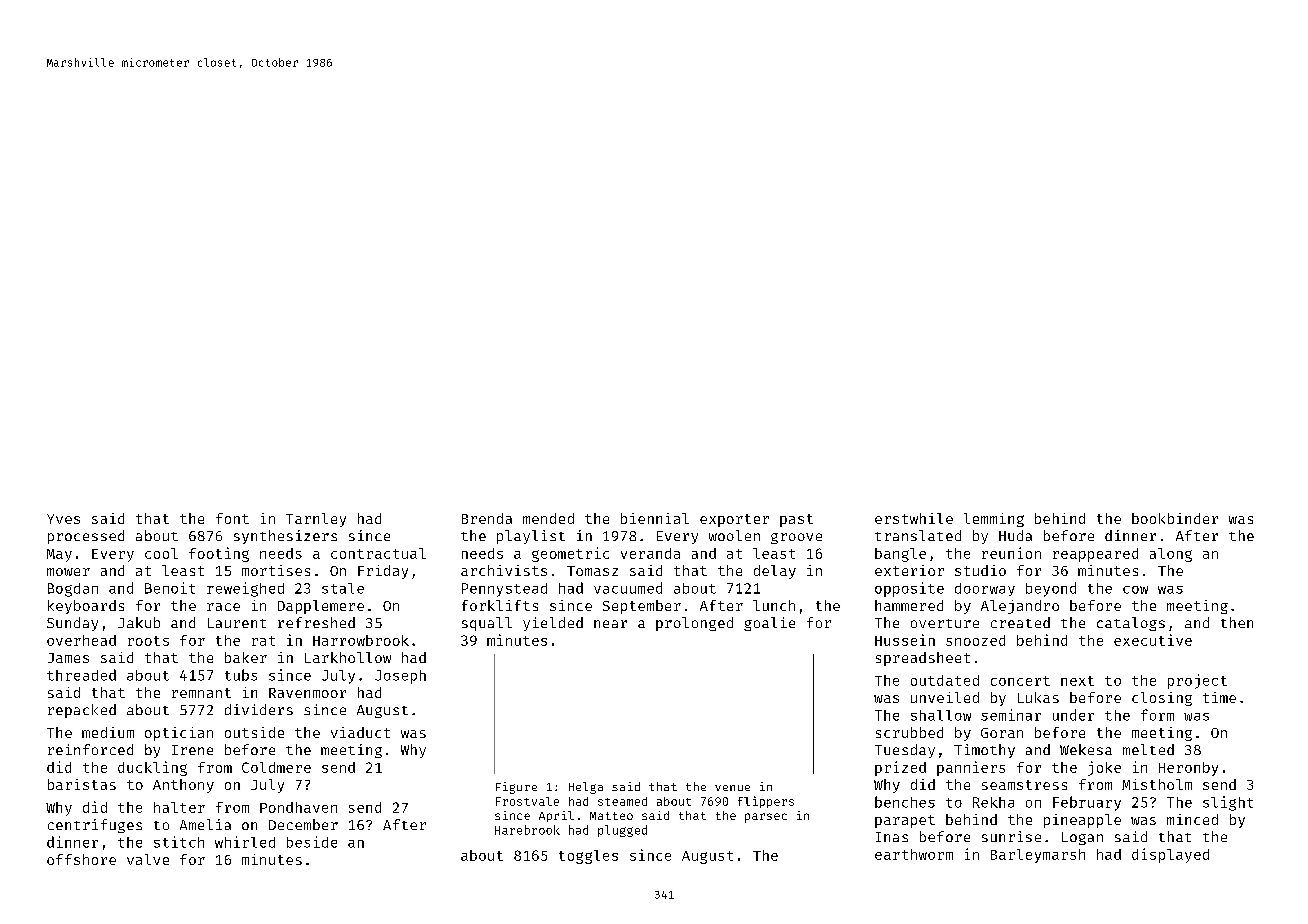  What do you see at coordinates (766, 818) in the image?
I see `parsec` at bounding box center [766, 818].
